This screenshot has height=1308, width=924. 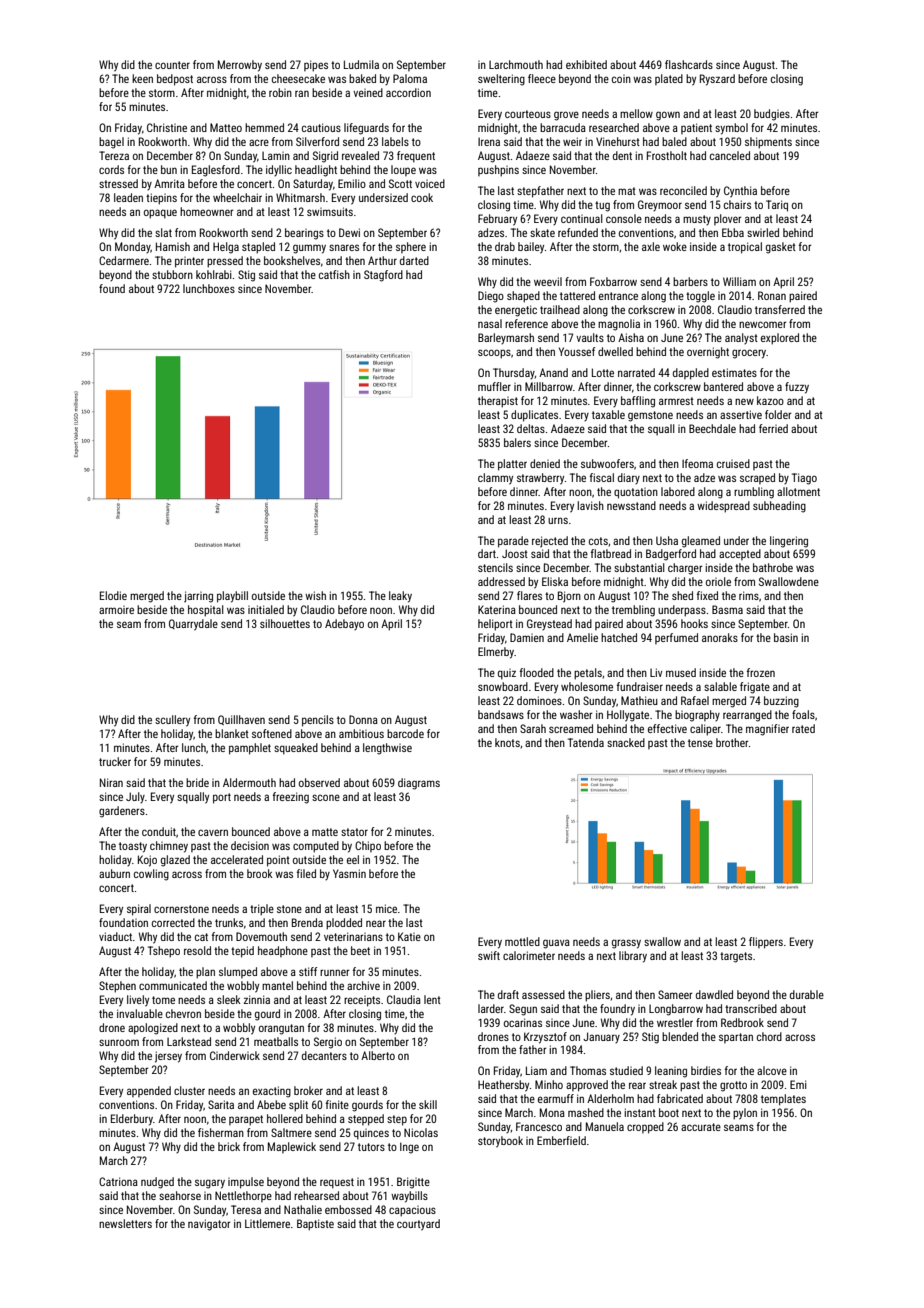 I want to click on Ryszard, so click(x=717, y=80).
